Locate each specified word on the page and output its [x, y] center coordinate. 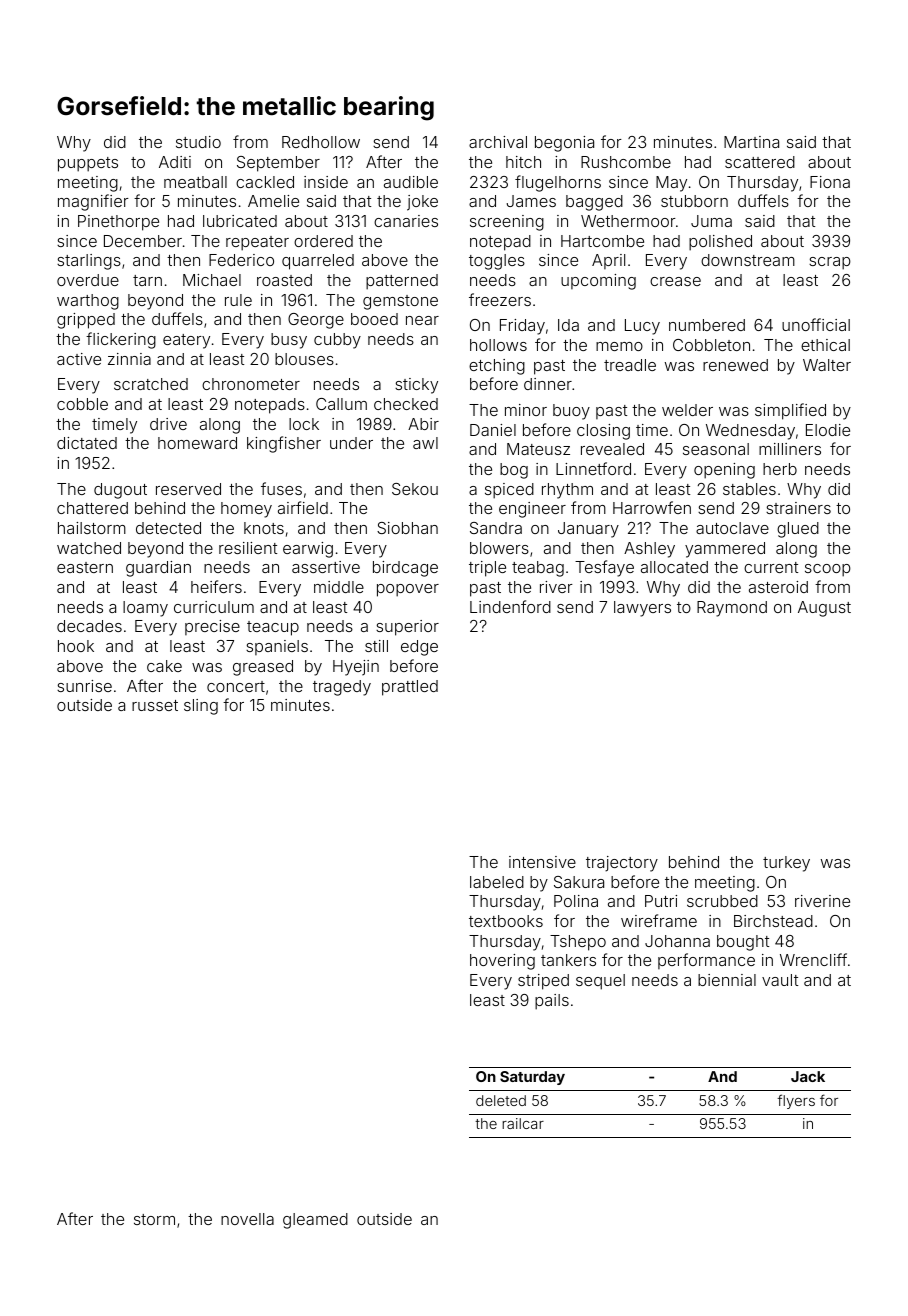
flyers [796, 1101]
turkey [786, 864]
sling [201, 707]
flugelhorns [558, 183]
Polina [576, 901]
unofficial [816, 324]
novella [247, 1219]
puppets [88, 164]
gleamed [315, 1221]
